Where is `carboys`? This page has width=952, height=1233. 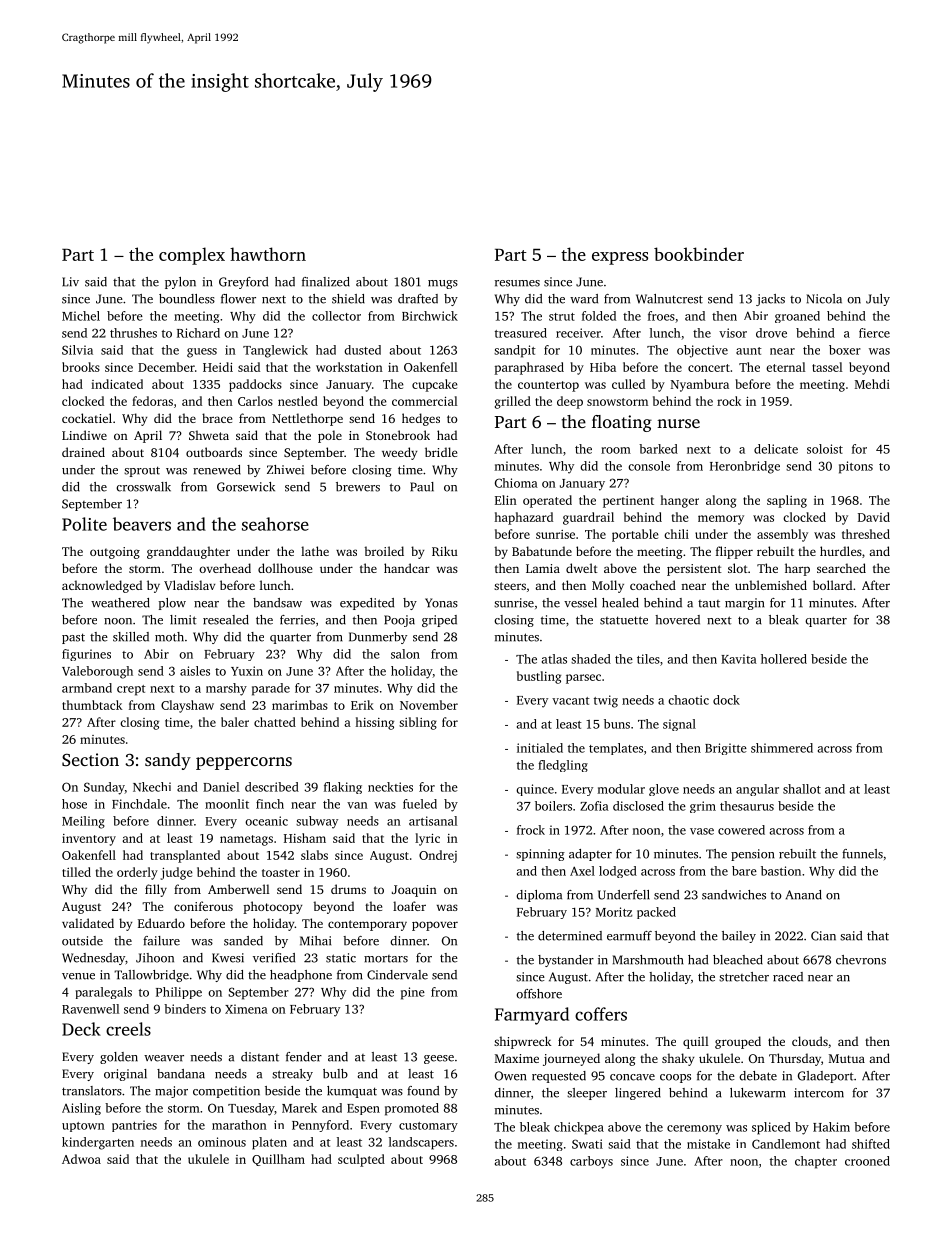
carboys is located at coordinates (591, 1162).
